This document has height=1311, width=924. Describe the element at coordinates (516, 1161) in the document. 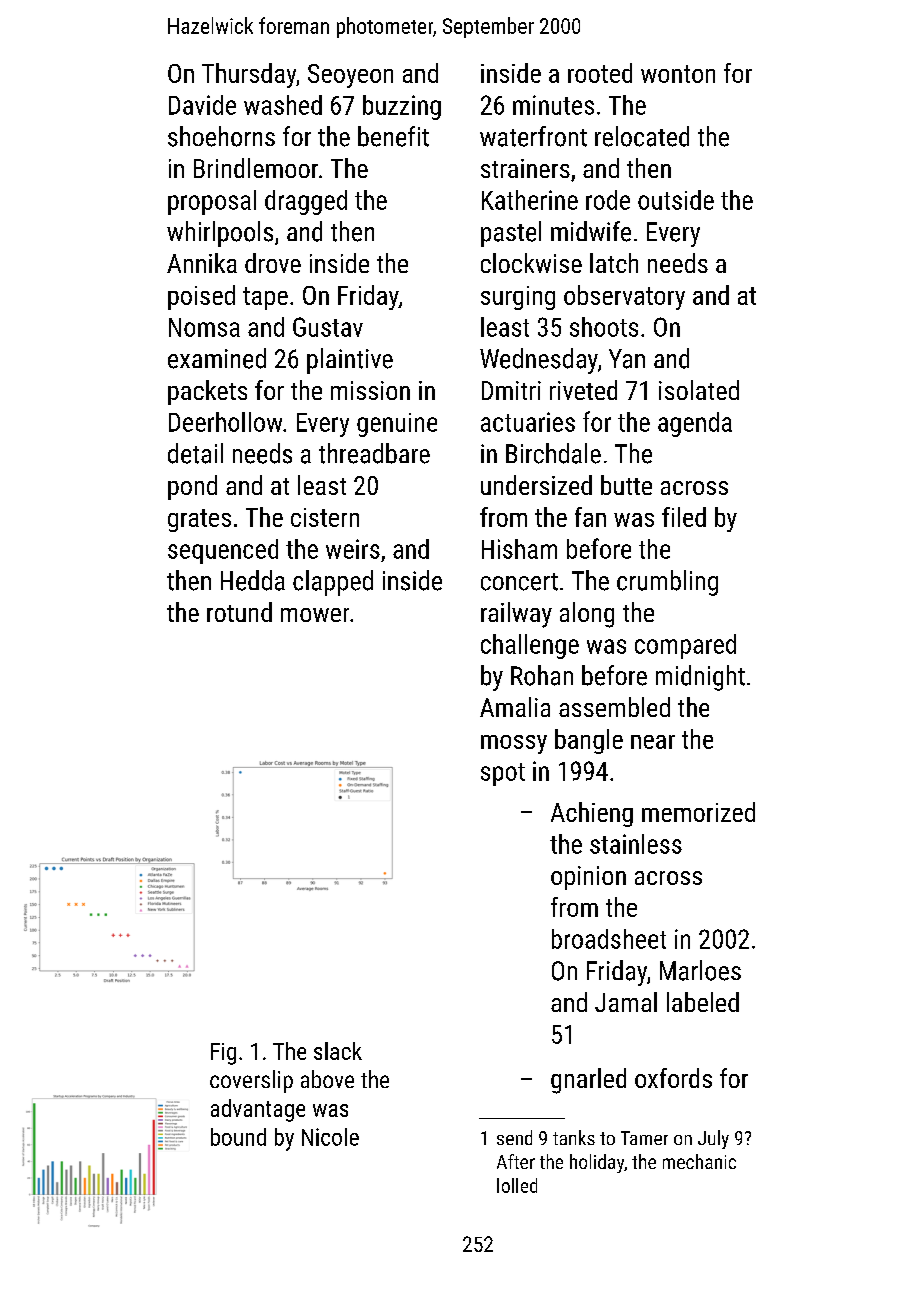

I see `After` at that location.
